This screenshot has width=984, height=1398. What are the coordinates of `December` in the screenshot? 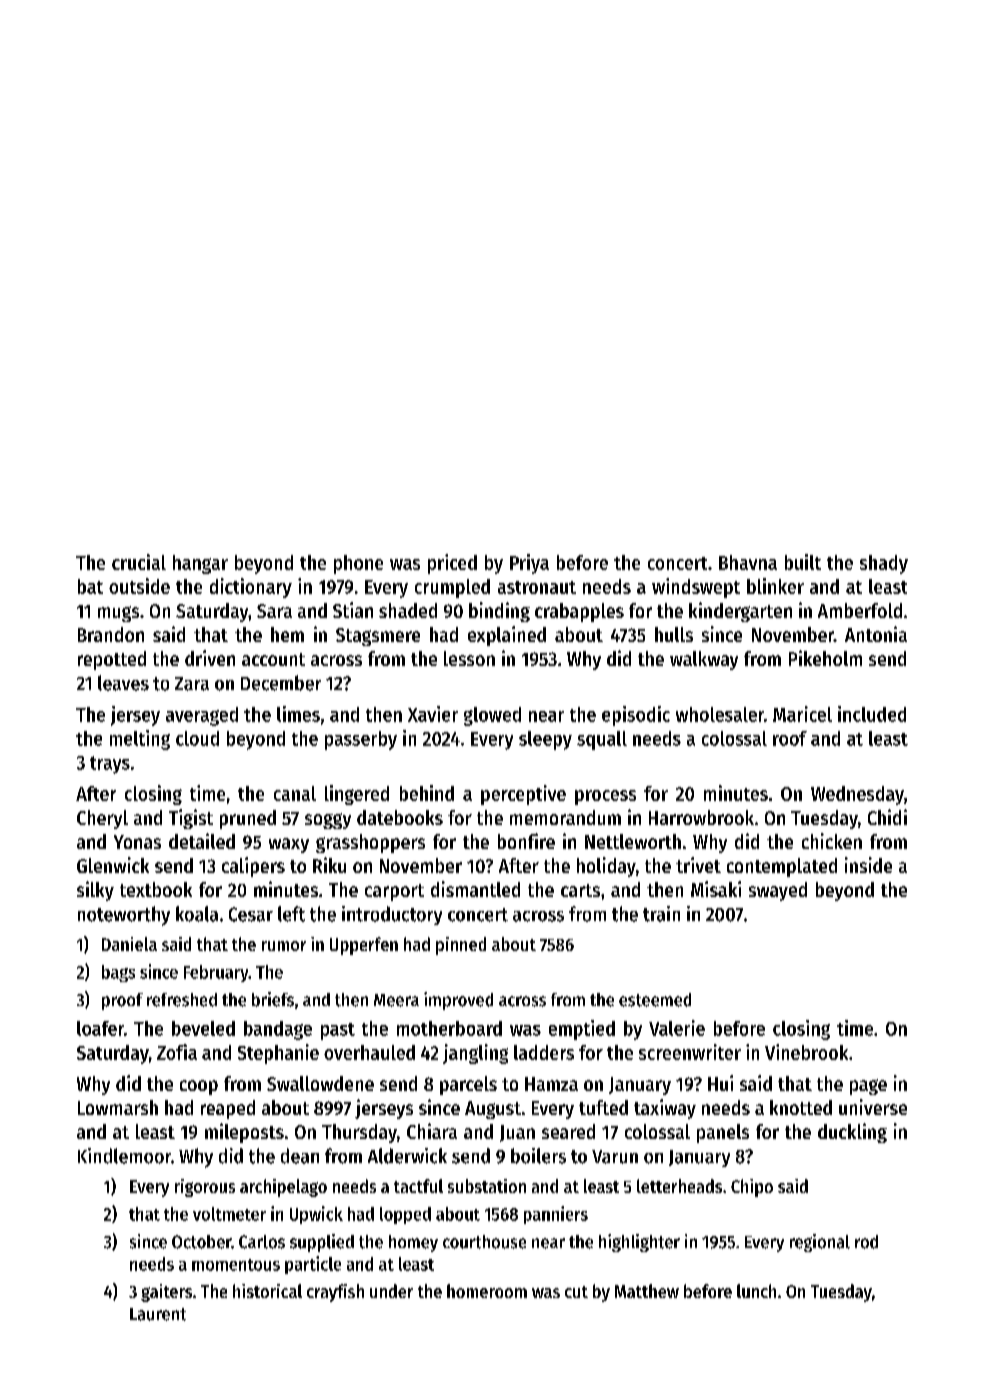 It's located at (281, 683).
